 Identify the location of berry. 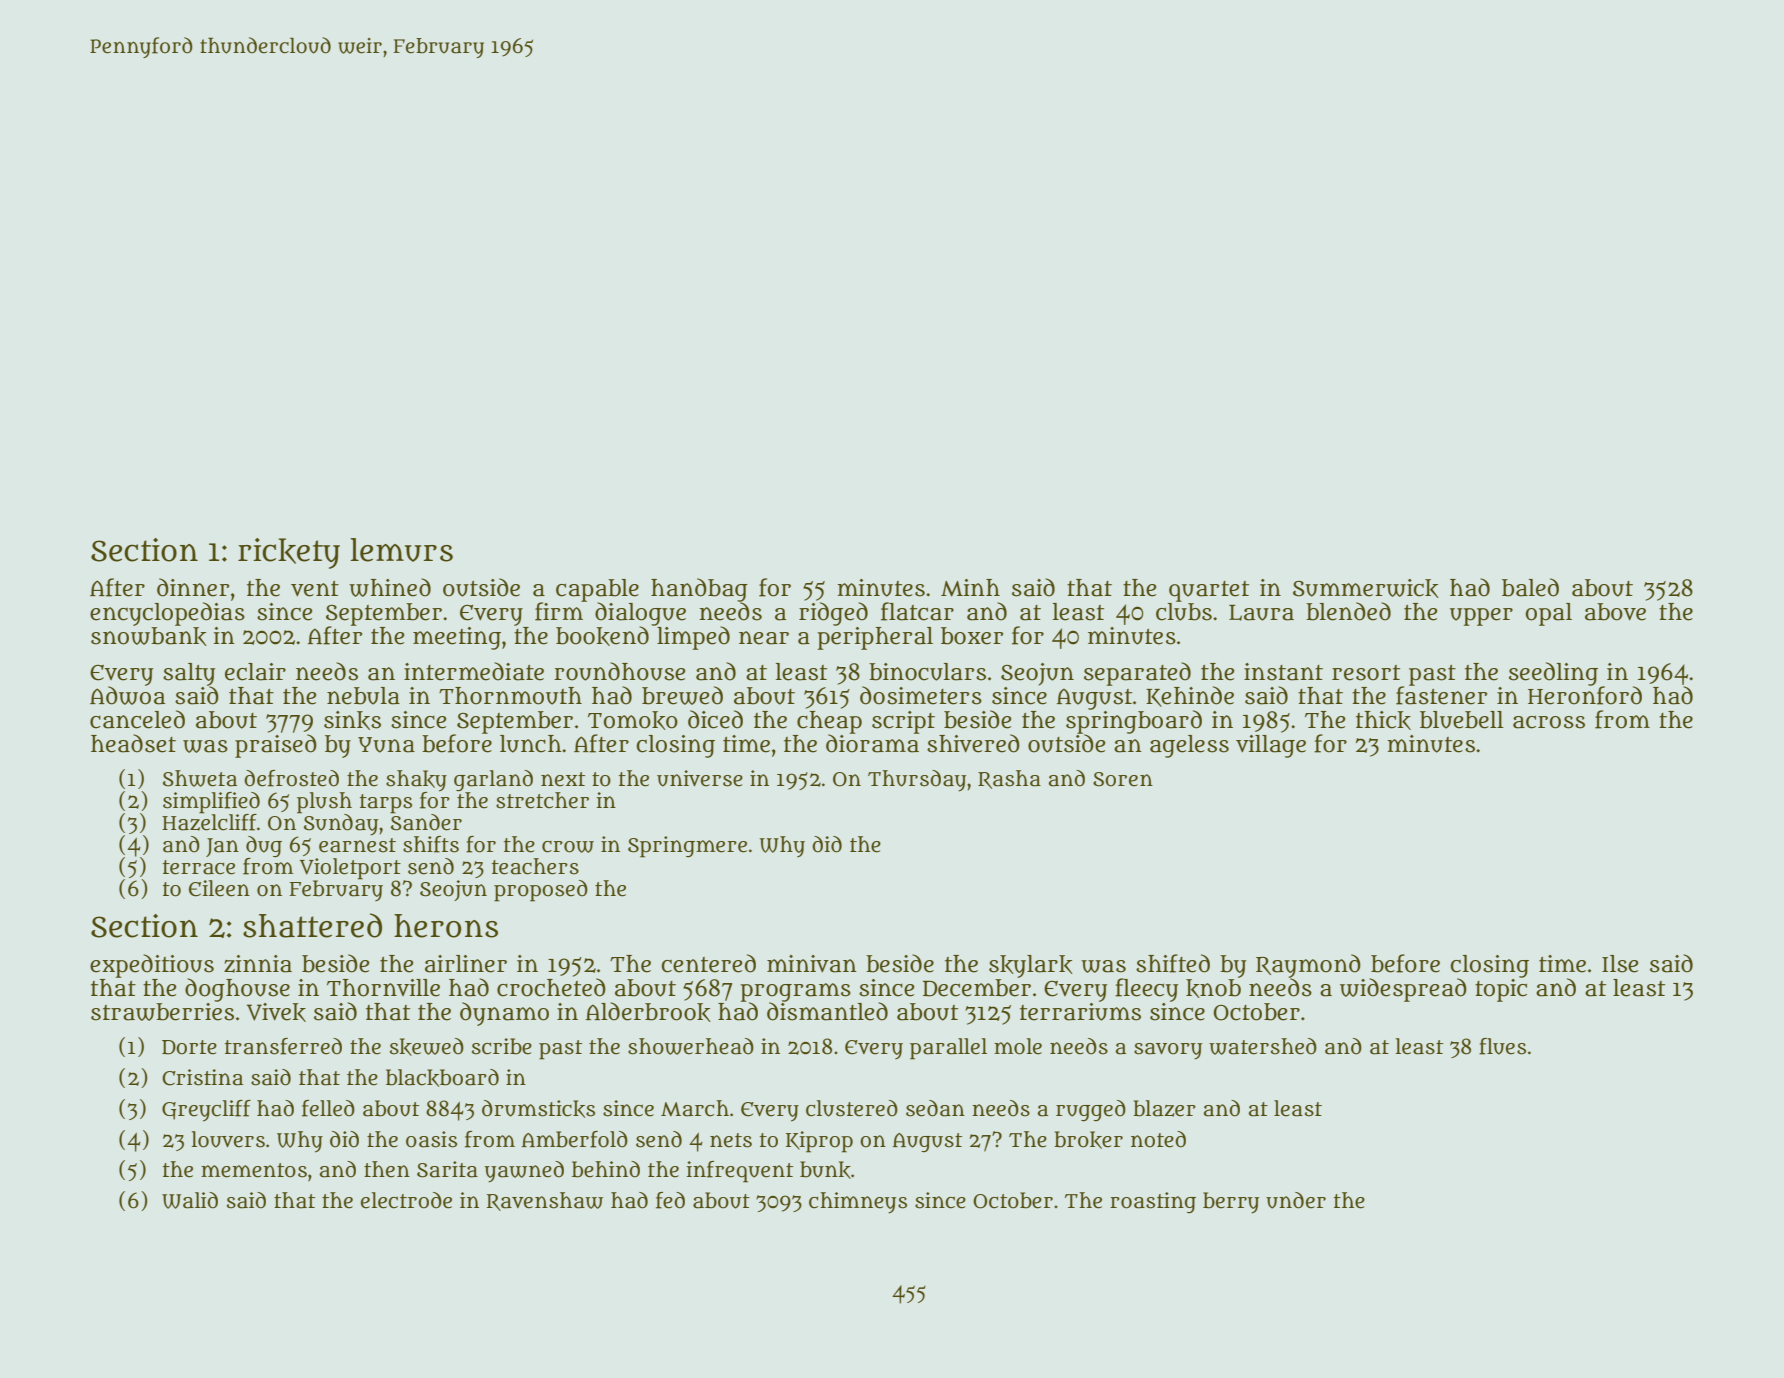
(1231, 1203).
